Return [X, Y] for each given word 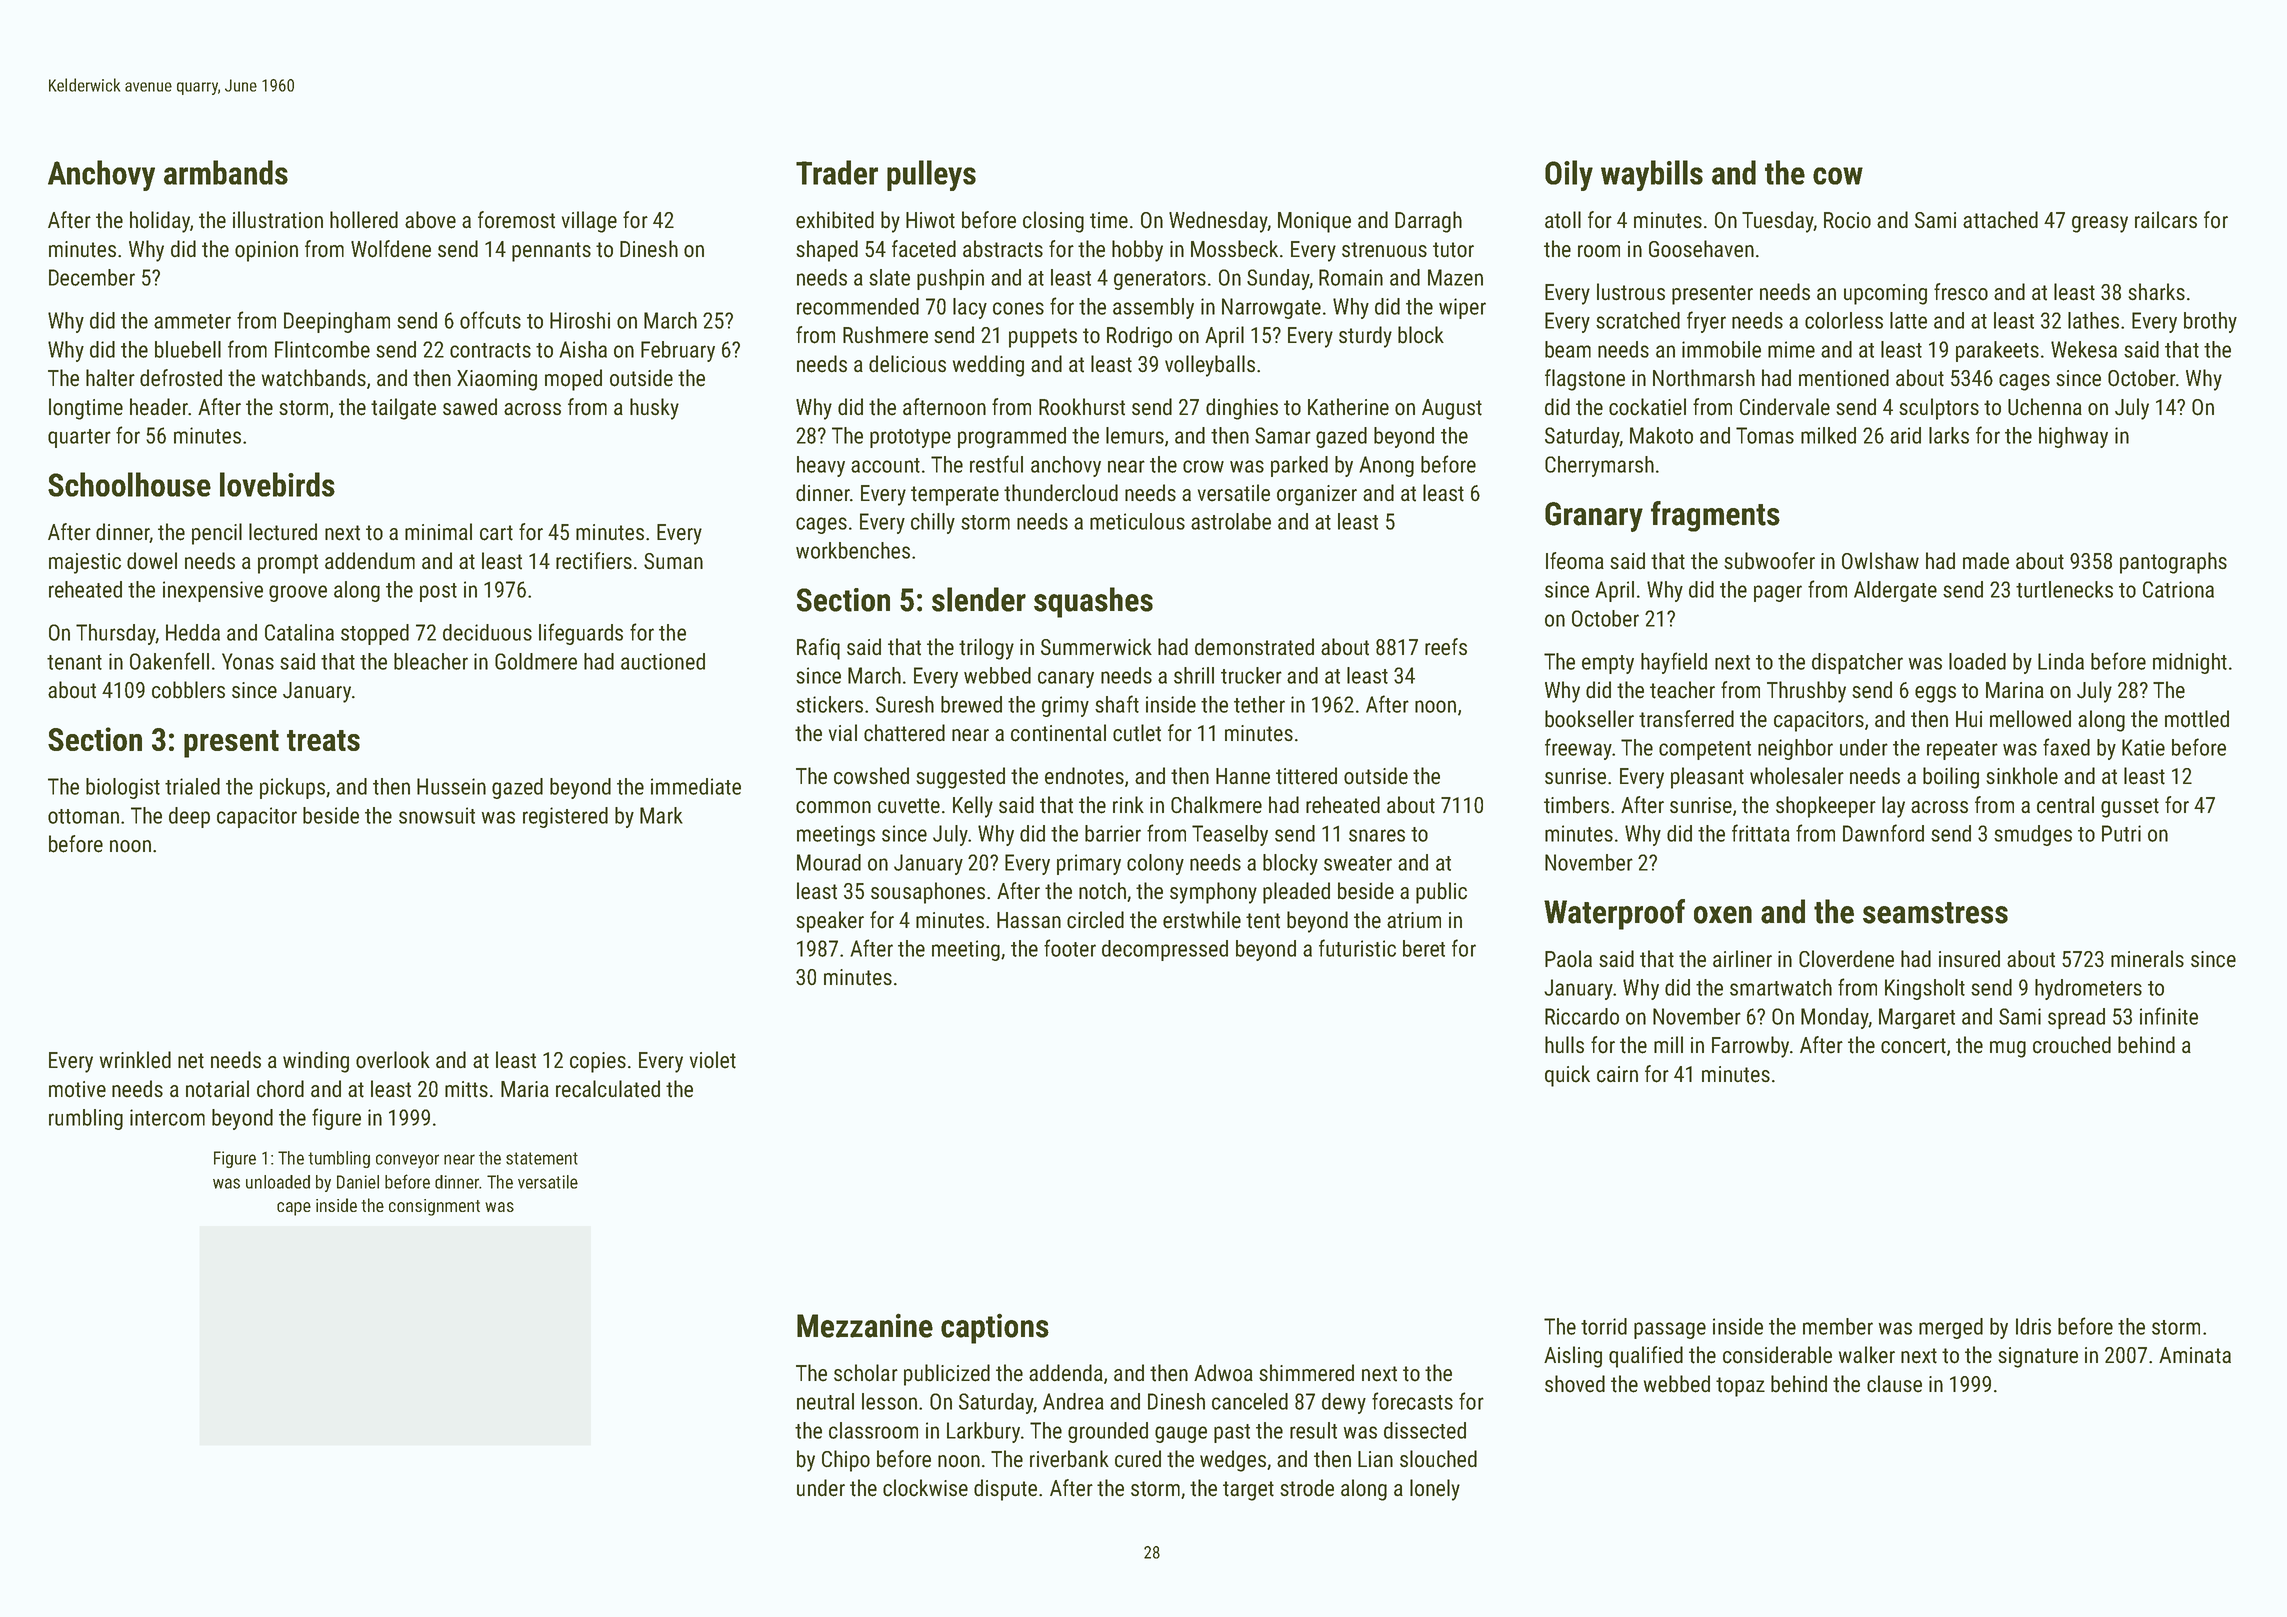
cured [1138, 1459]
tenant [74, 662]
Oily [1569, 175]
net [191, 1061]
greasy [2100, 224]
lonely [1435, 1490]
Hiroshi [580, 320]
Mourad [829, 862]
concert [1913, 1046]
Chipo [846, 1461]
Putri [2121, 833]
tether [1259, 704]
